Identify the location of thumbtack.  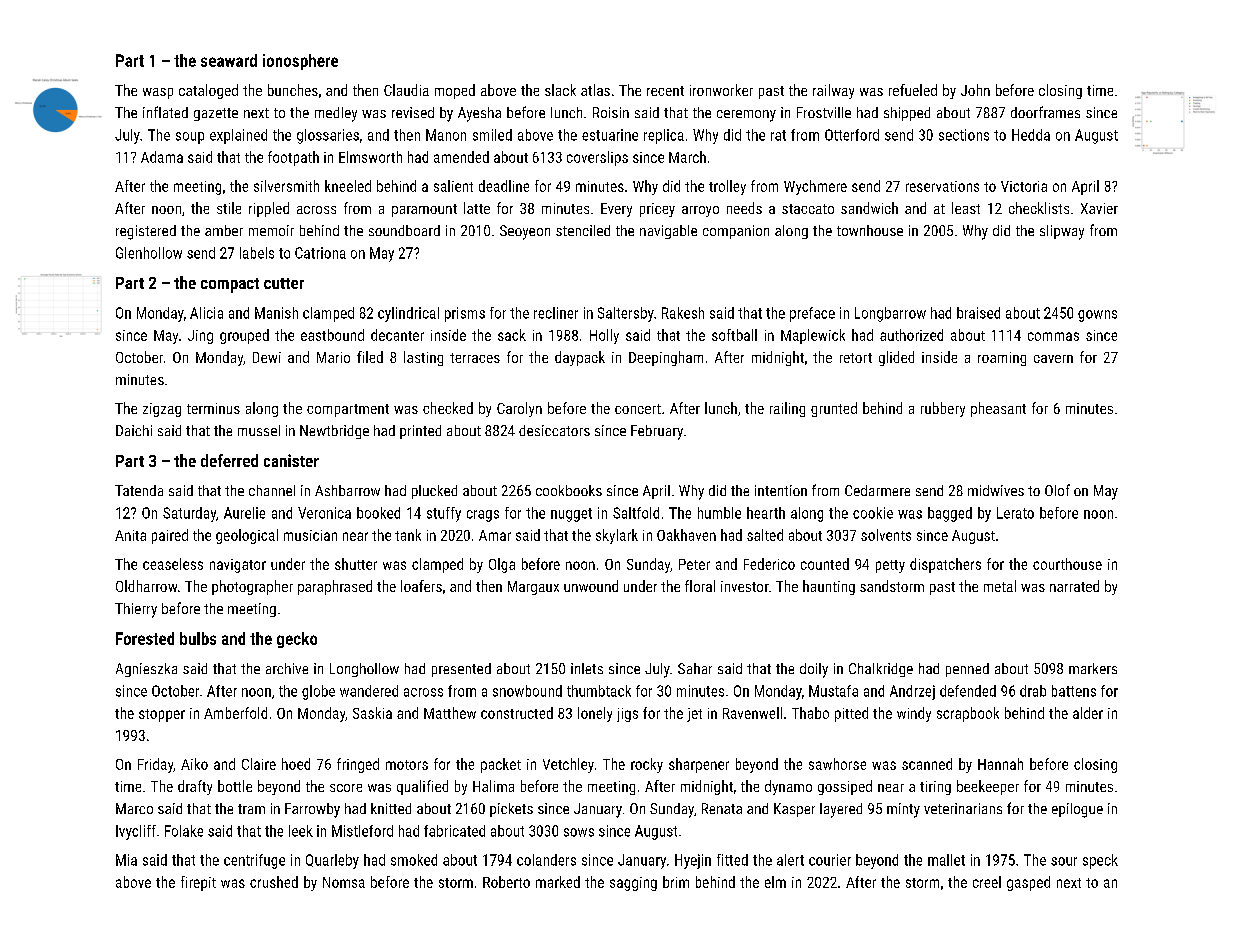
(599, 691).
